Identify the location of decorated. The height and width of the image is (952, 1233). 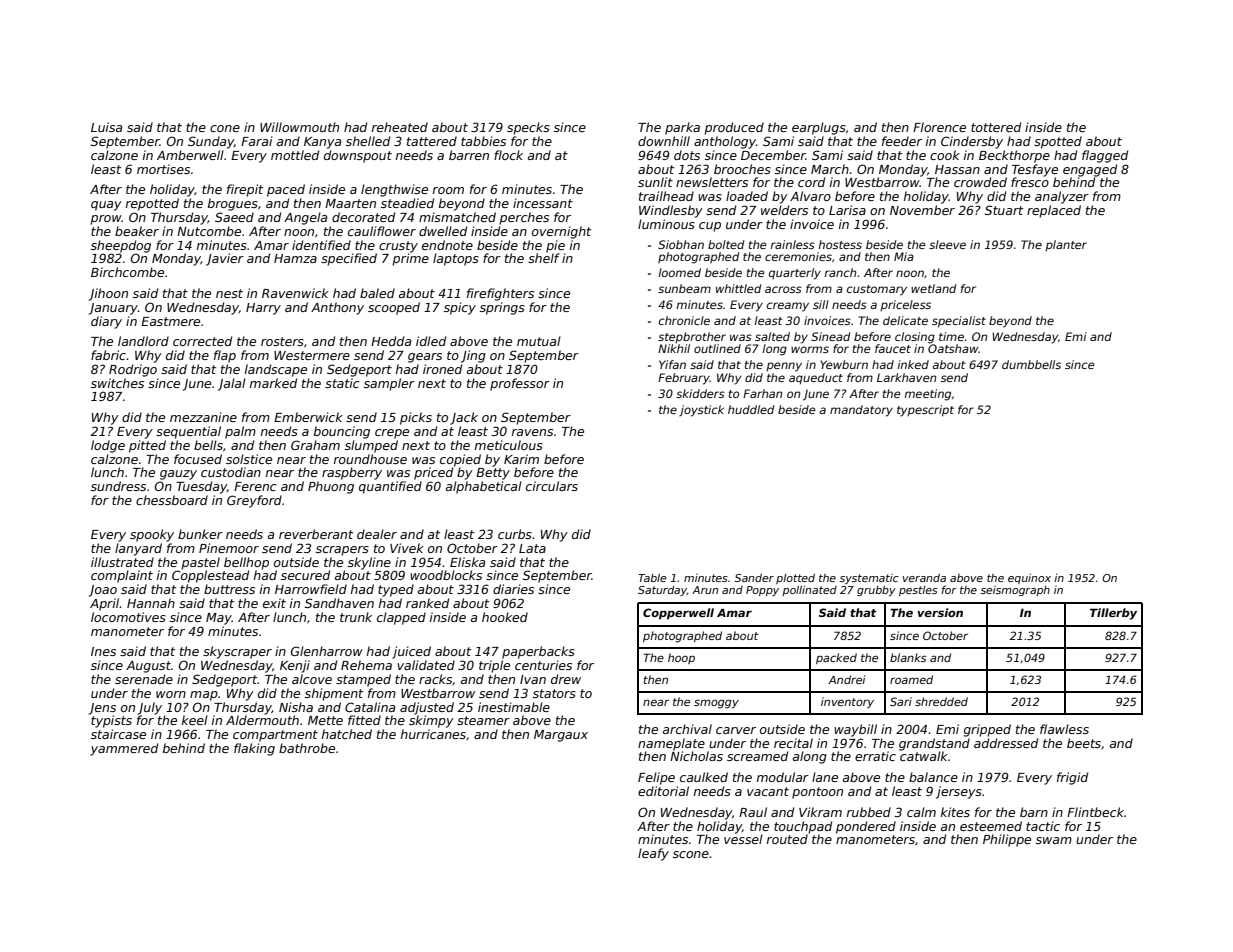
(363, 217).
